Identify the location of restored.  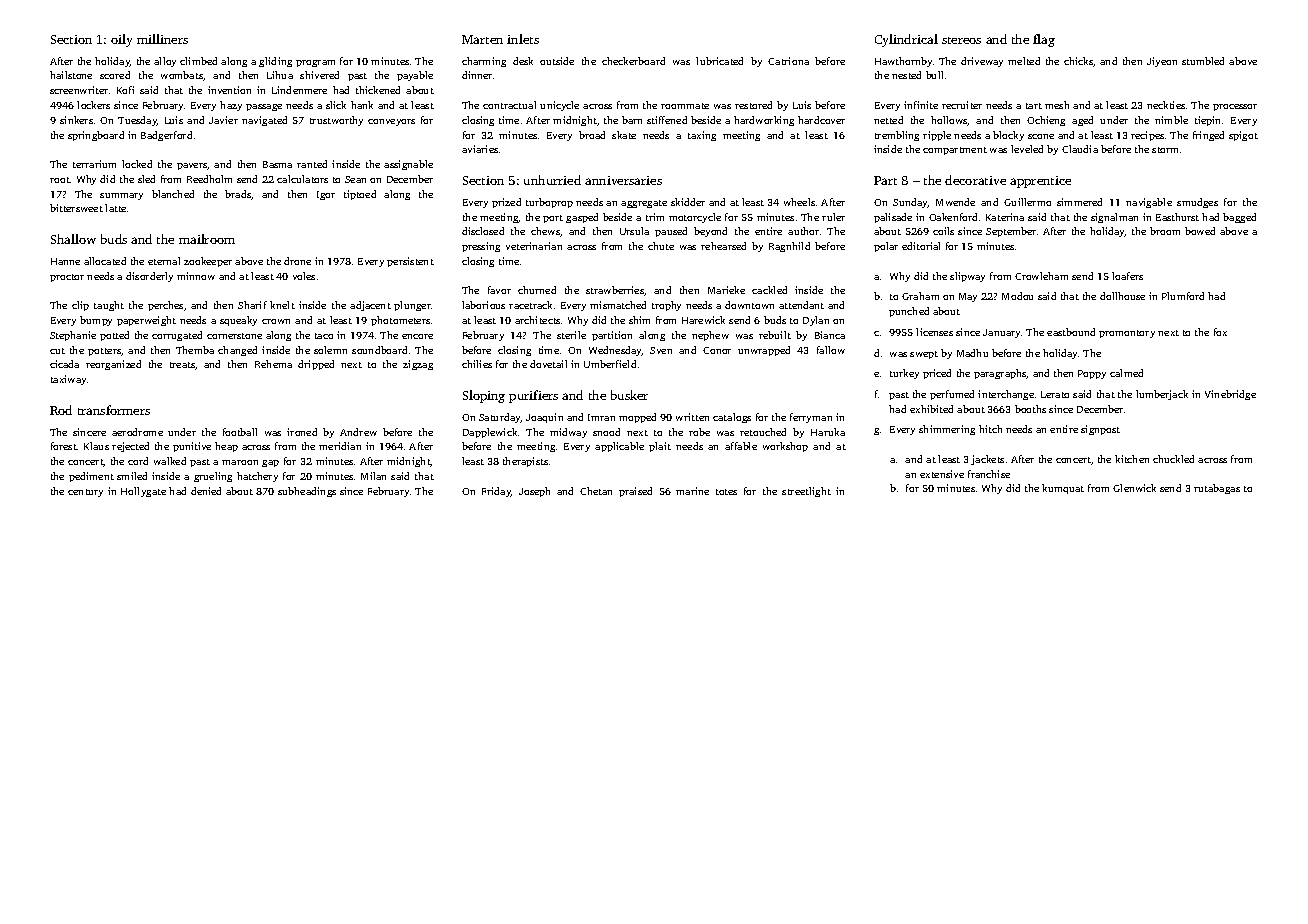
(753, 105).
